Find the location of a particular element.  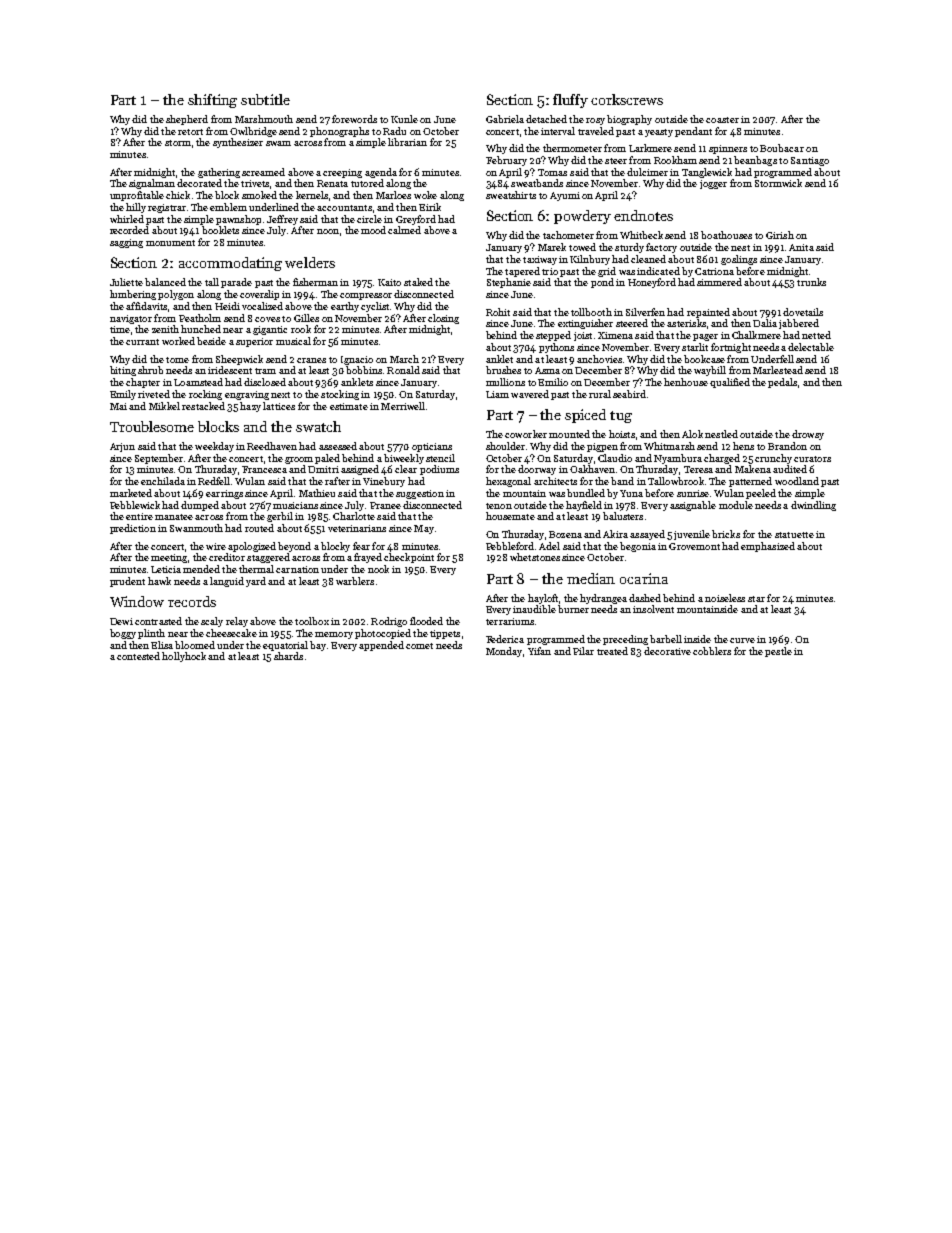

Santiago is located at coordinates (810, 161).
